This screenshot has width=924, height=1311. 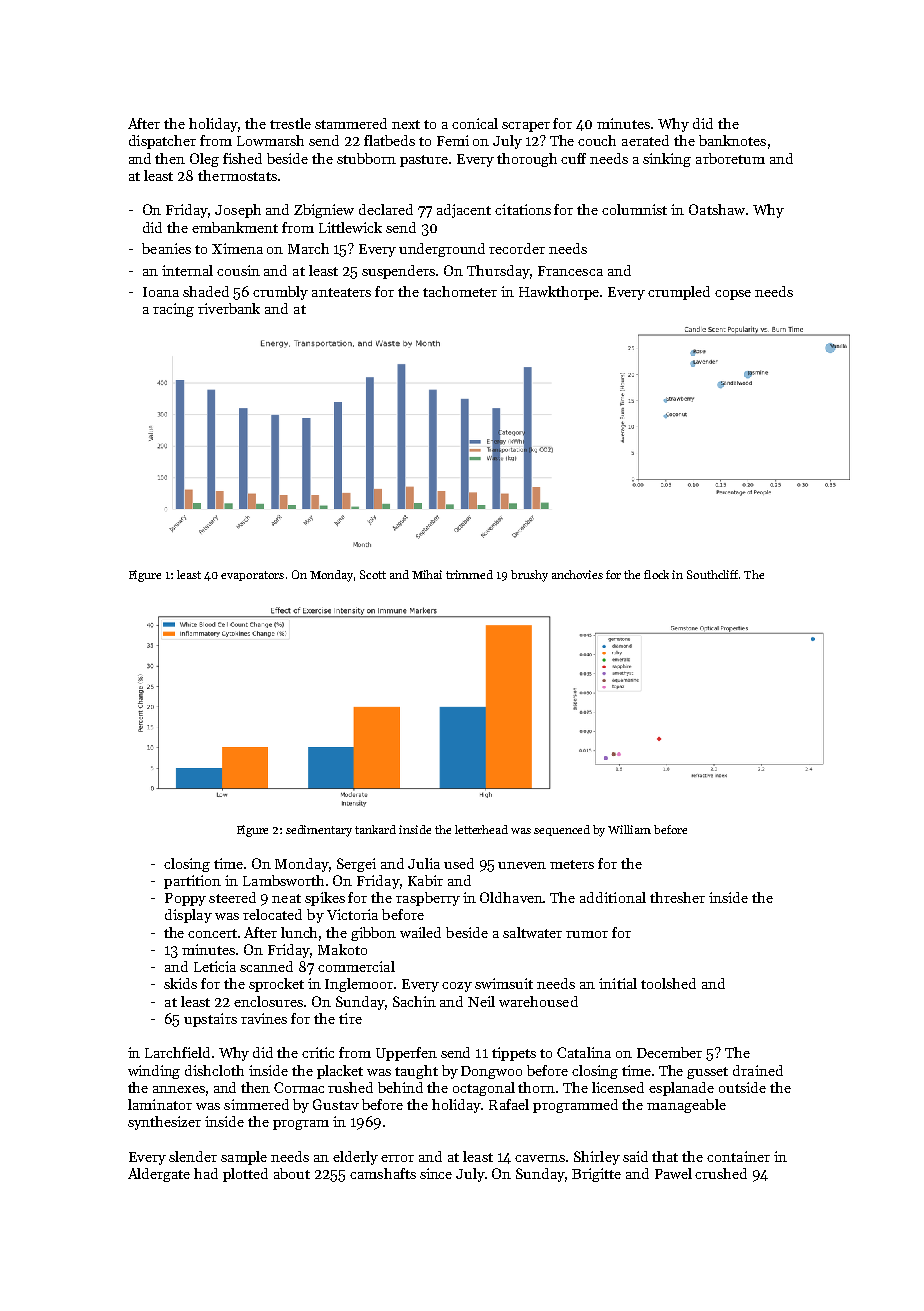 I want to click on evaporators, so click(x=252, y=576).
